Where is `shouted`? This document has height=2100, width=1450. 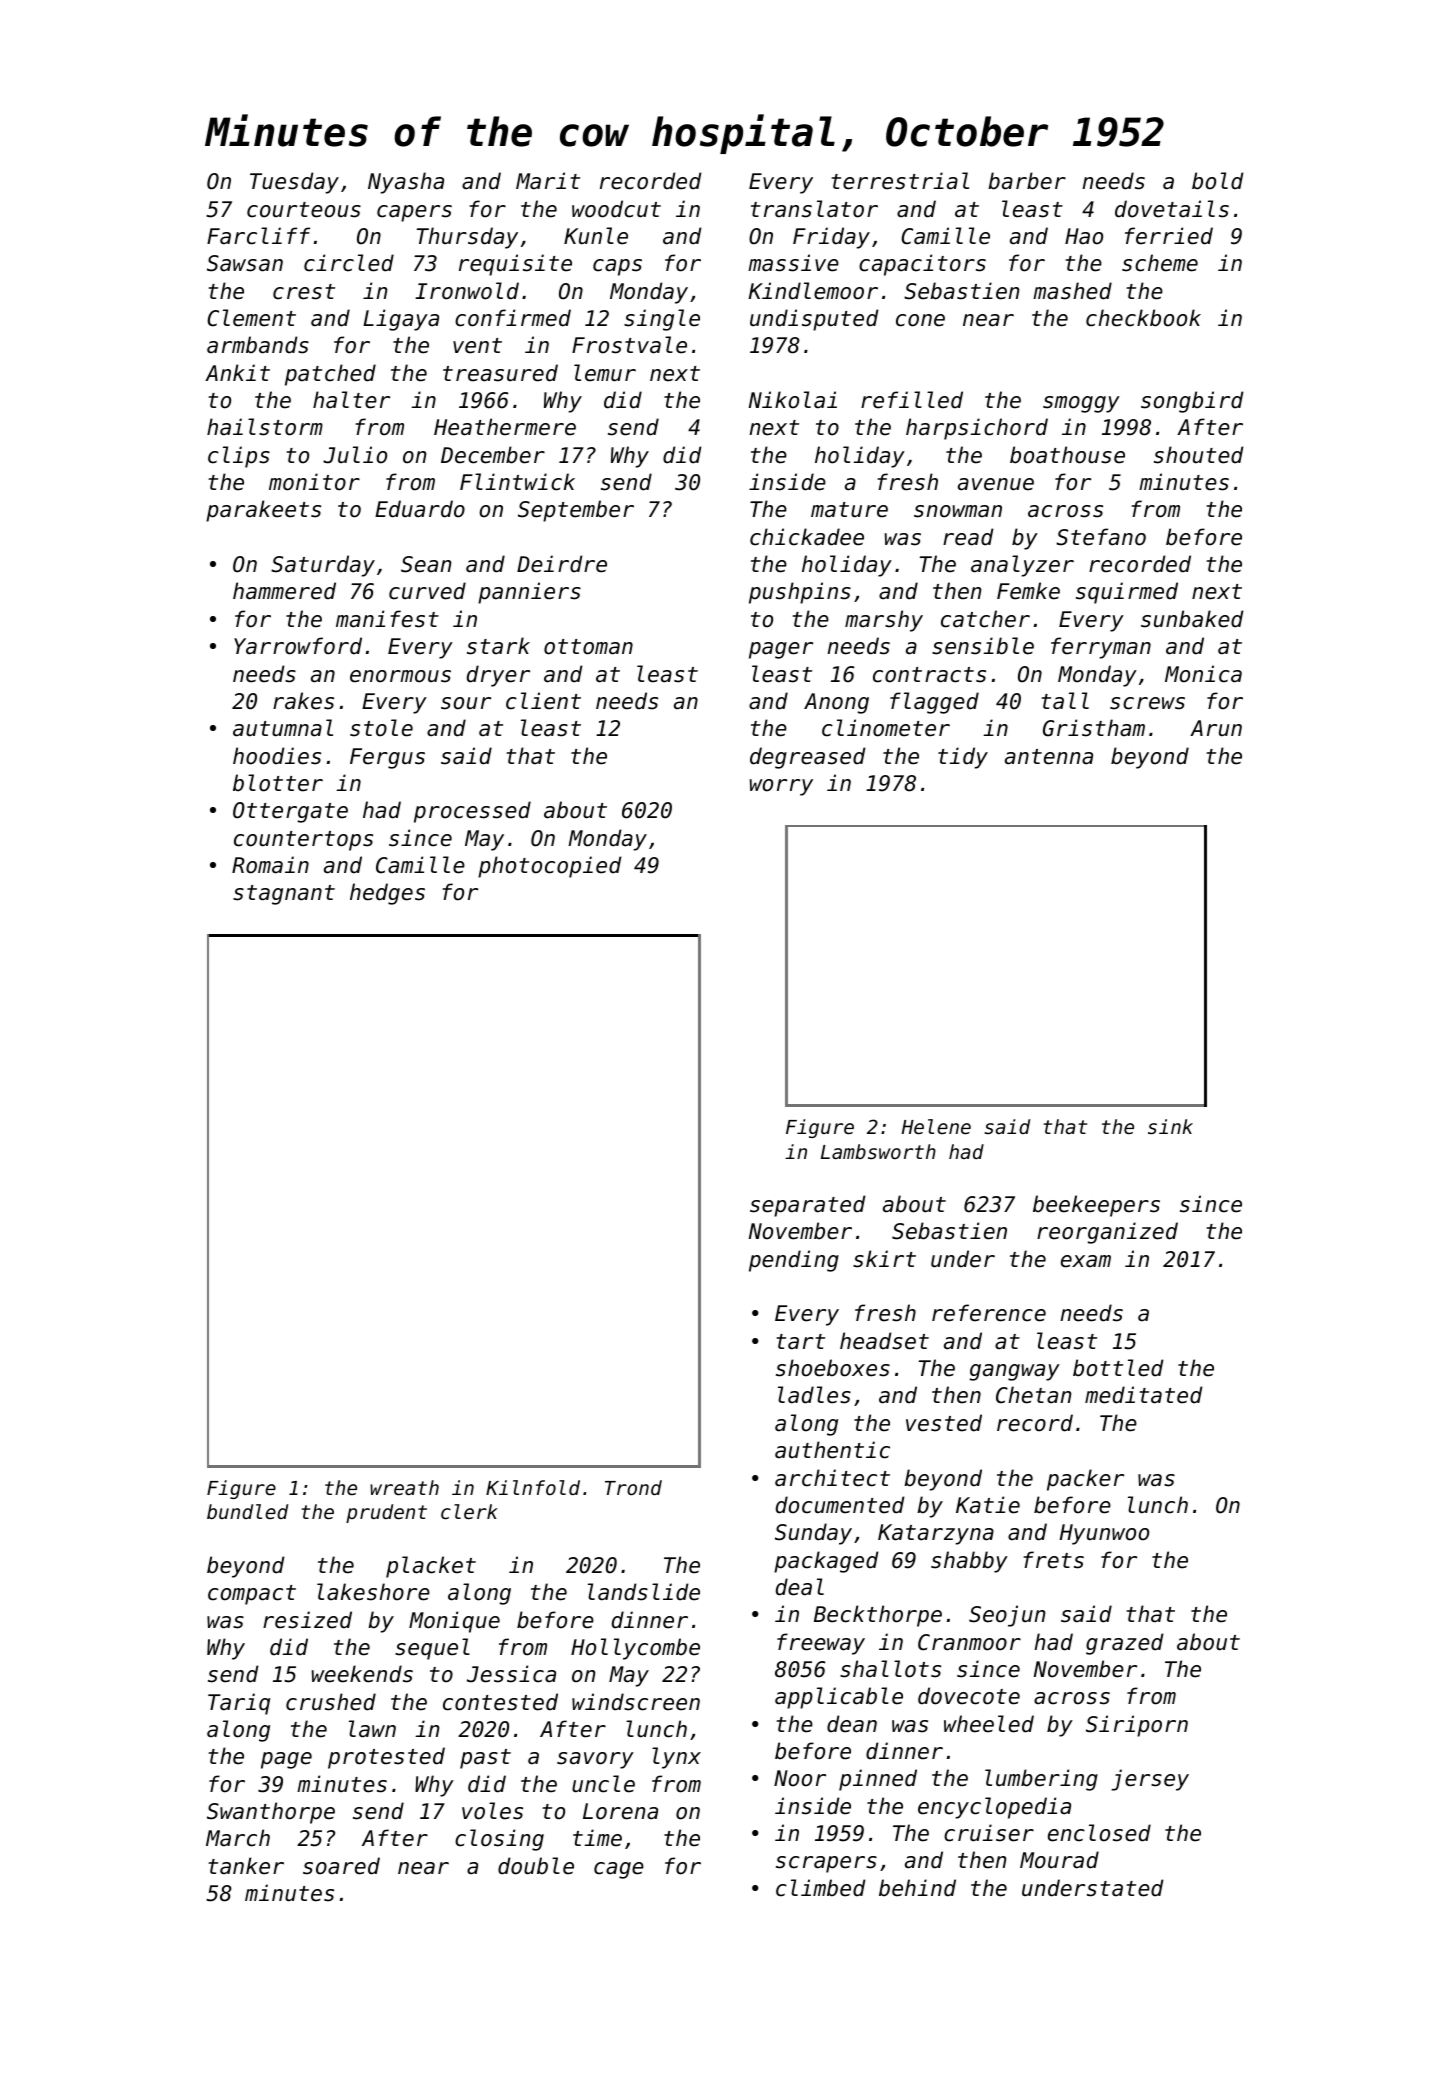
shouted is located at coordinates (1199, 455).
